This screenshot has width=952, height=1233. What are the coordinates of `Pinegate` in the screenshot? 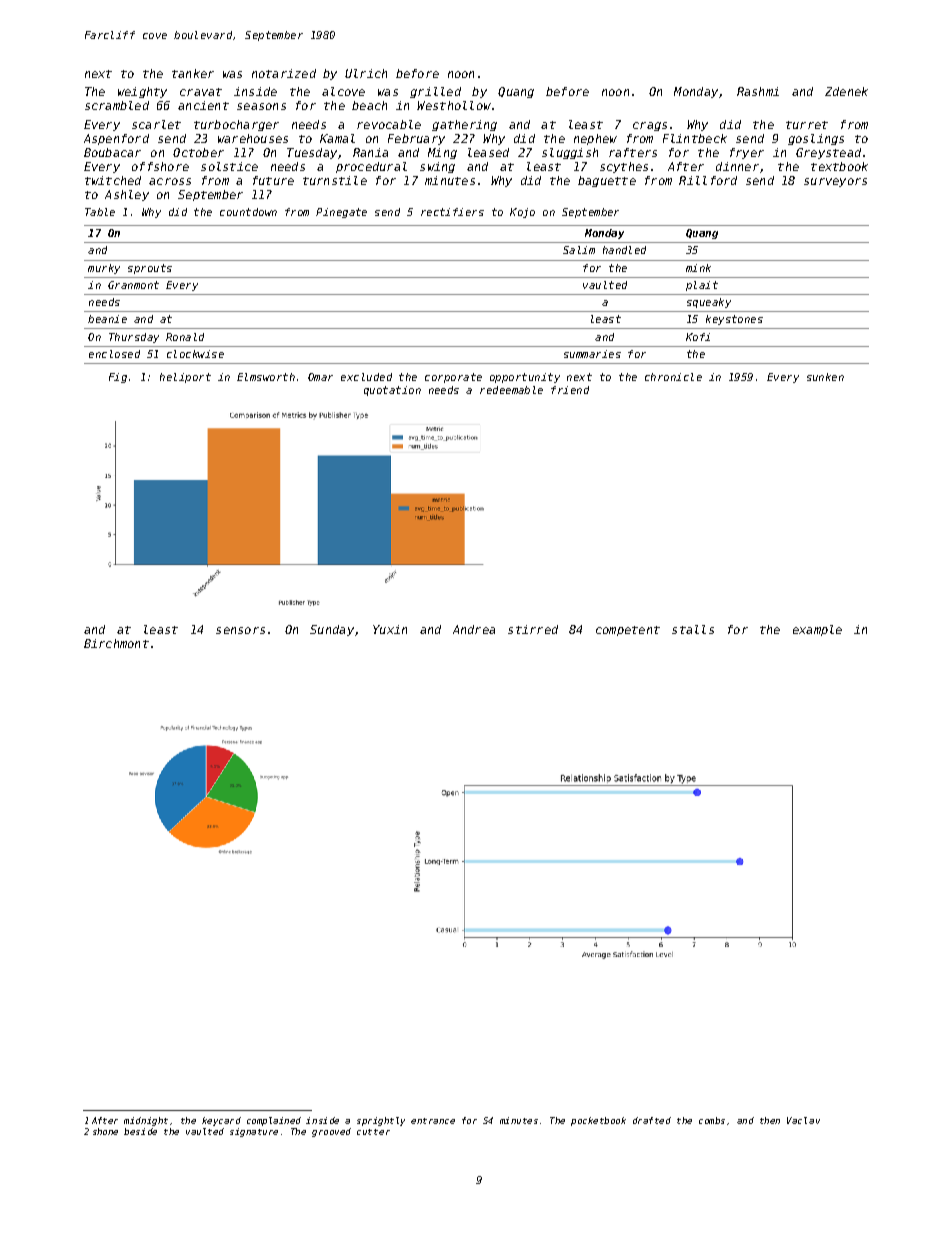 It's located at (341, 213).
